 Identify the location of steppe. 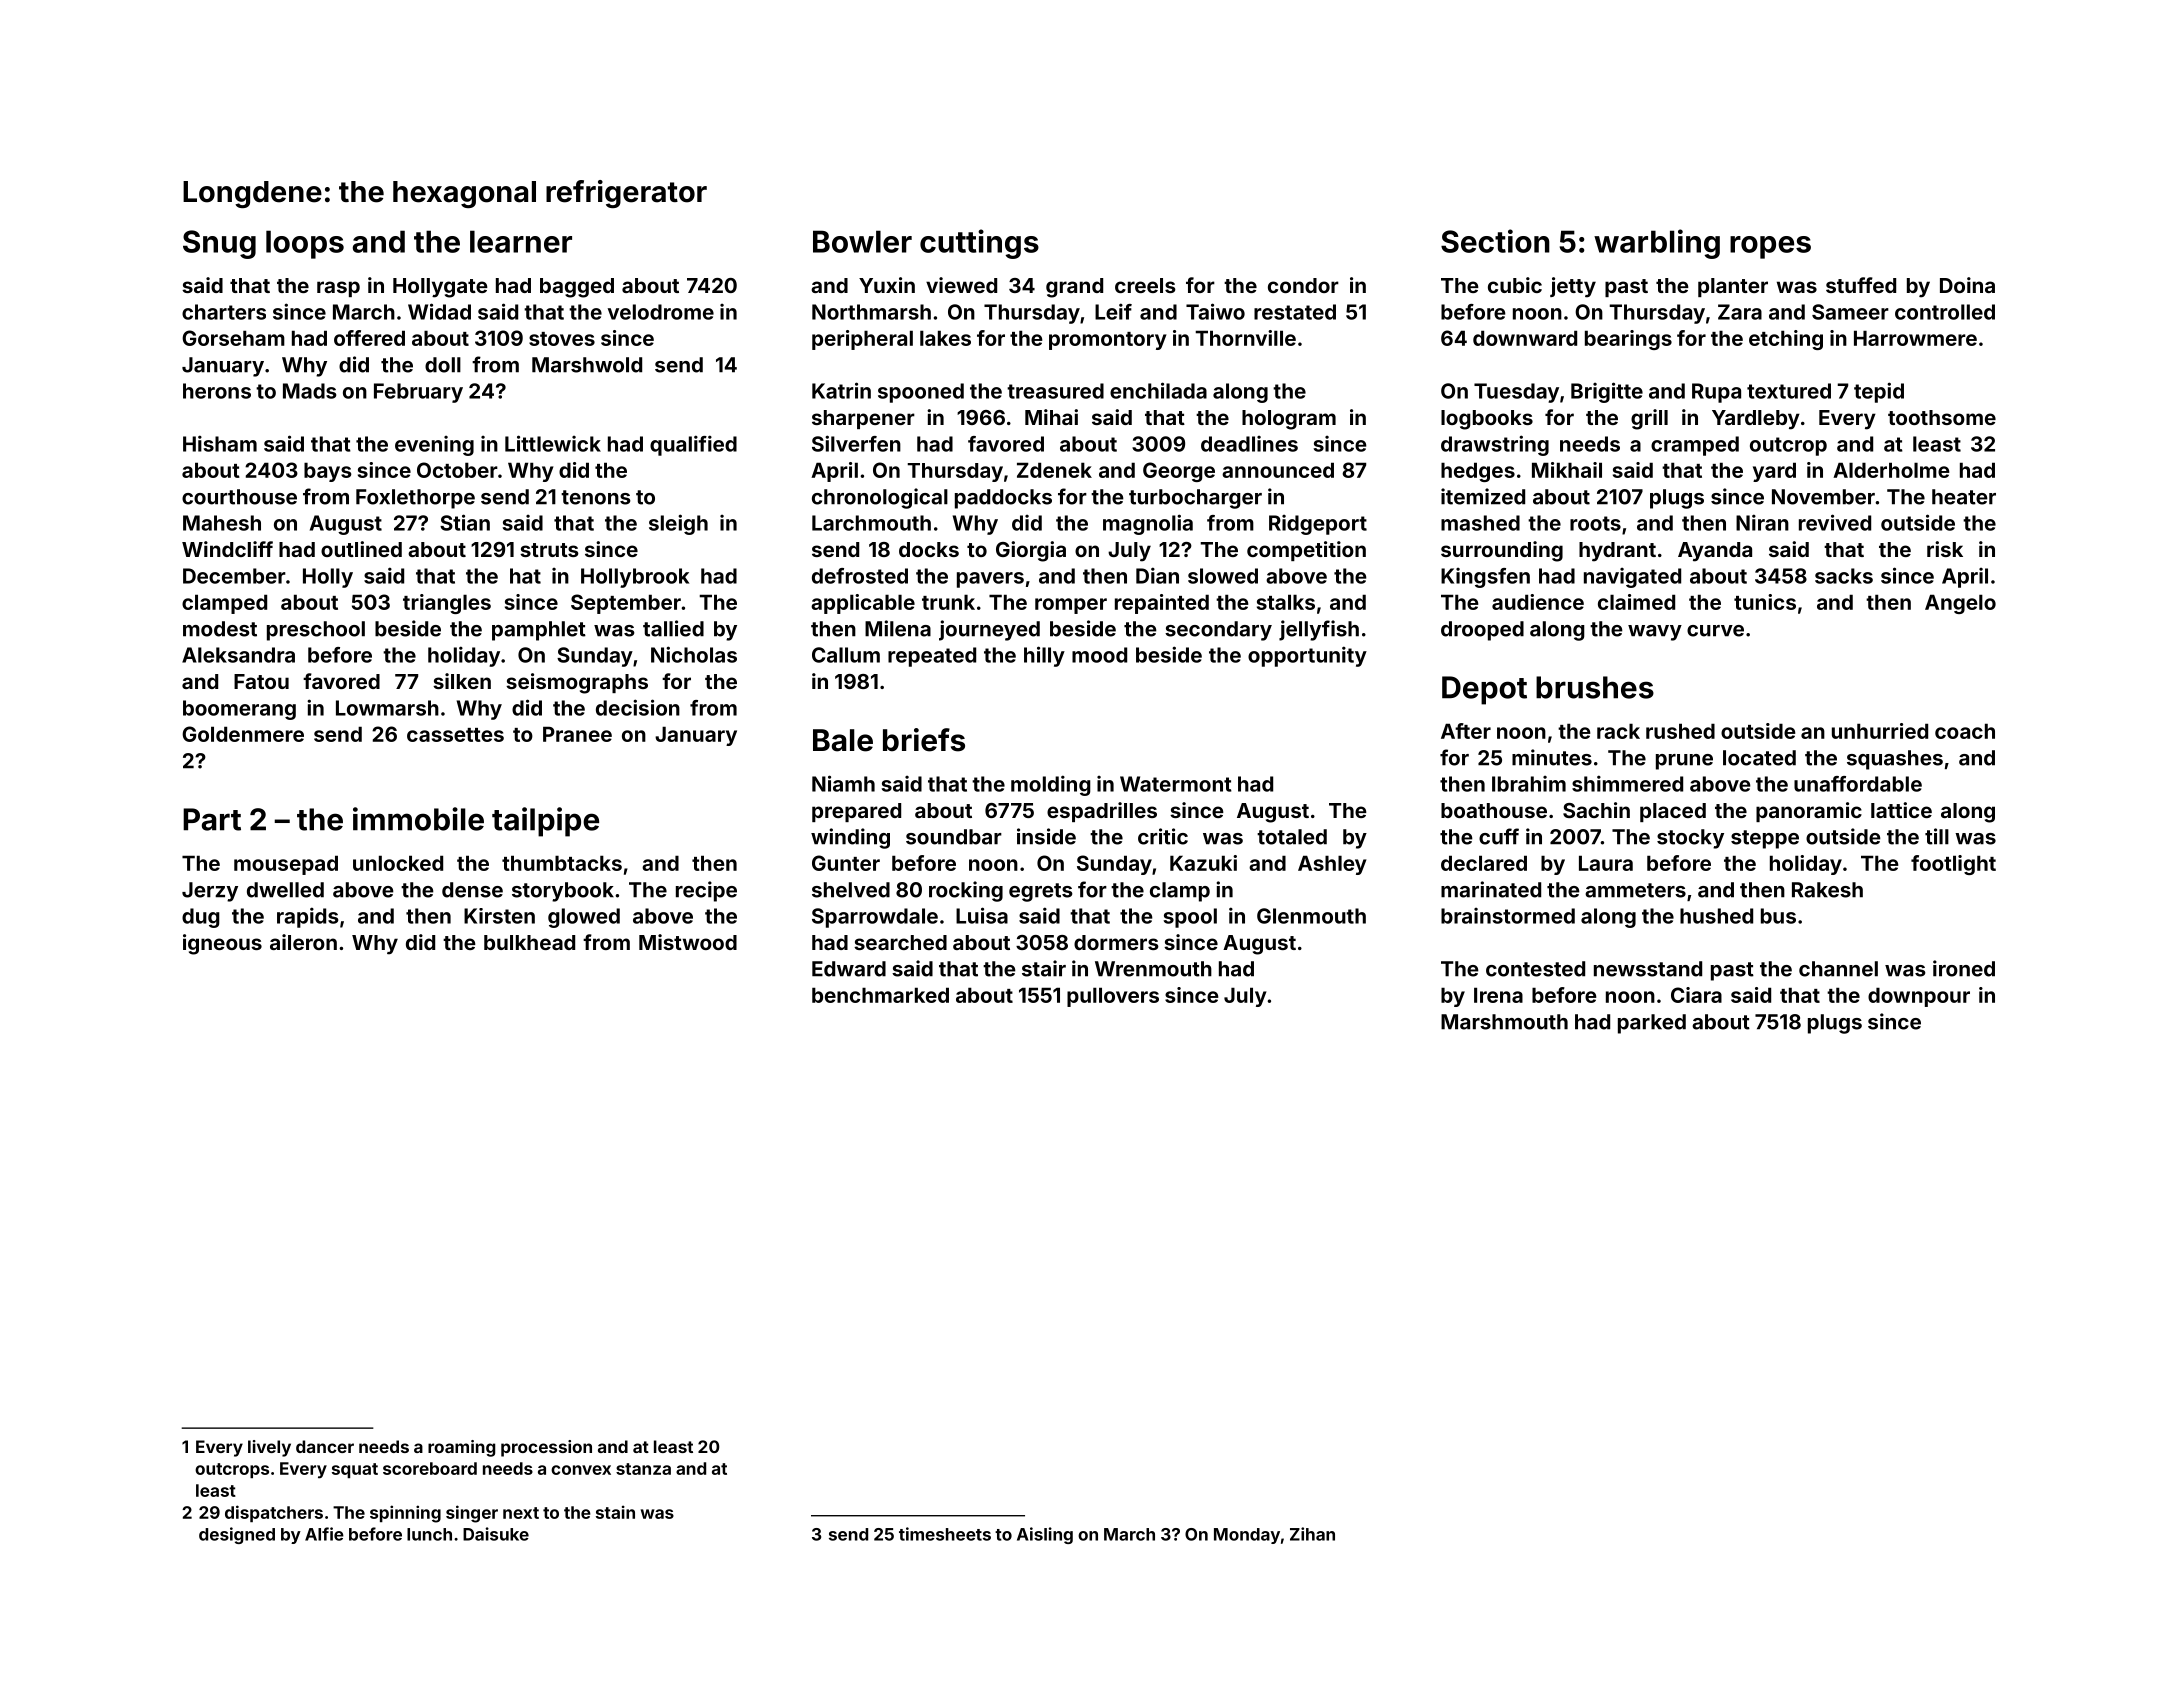
(1765, 839).
